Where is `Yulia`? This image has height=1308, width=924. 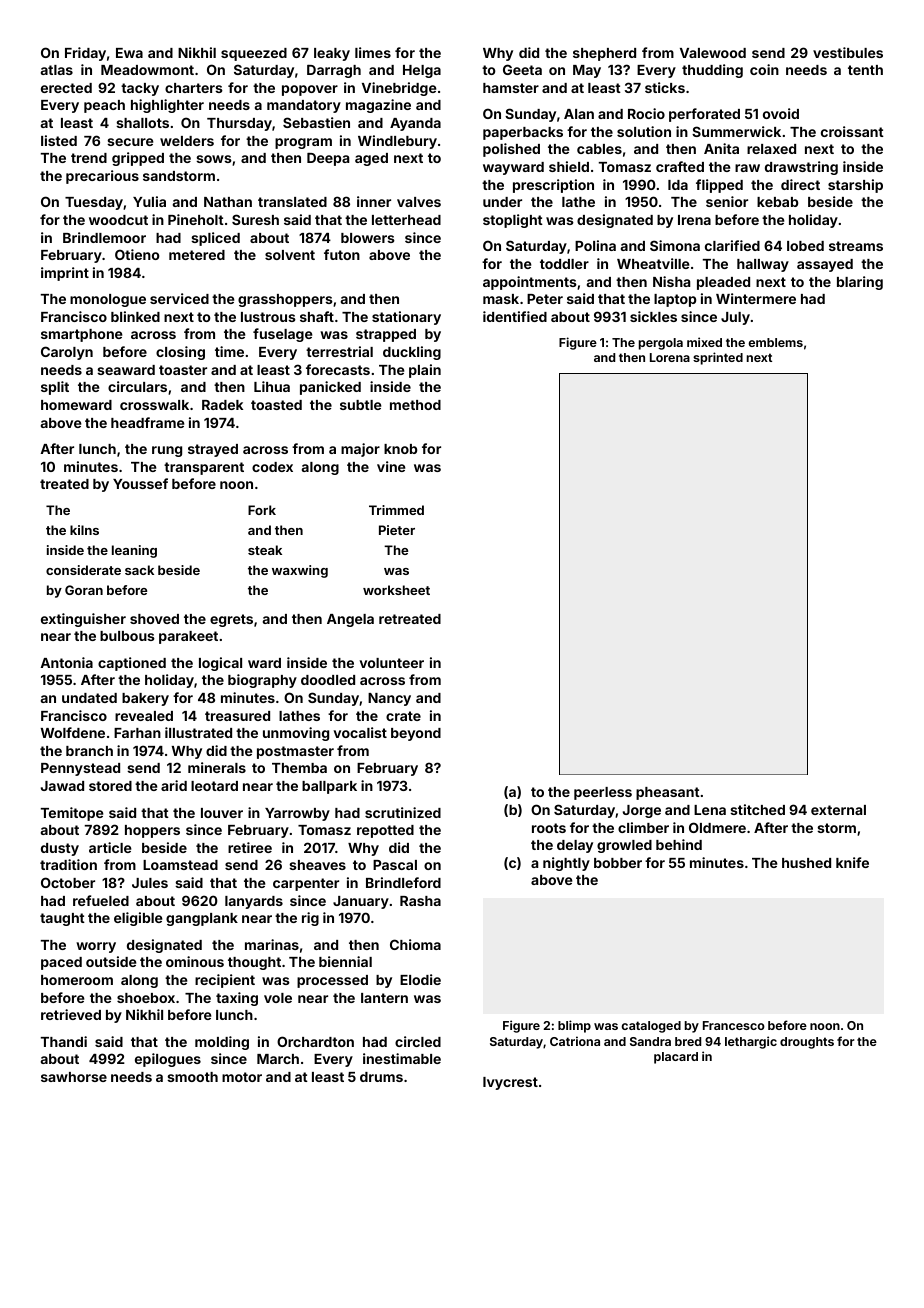 Yulia is located at coordinates (149, 201).
